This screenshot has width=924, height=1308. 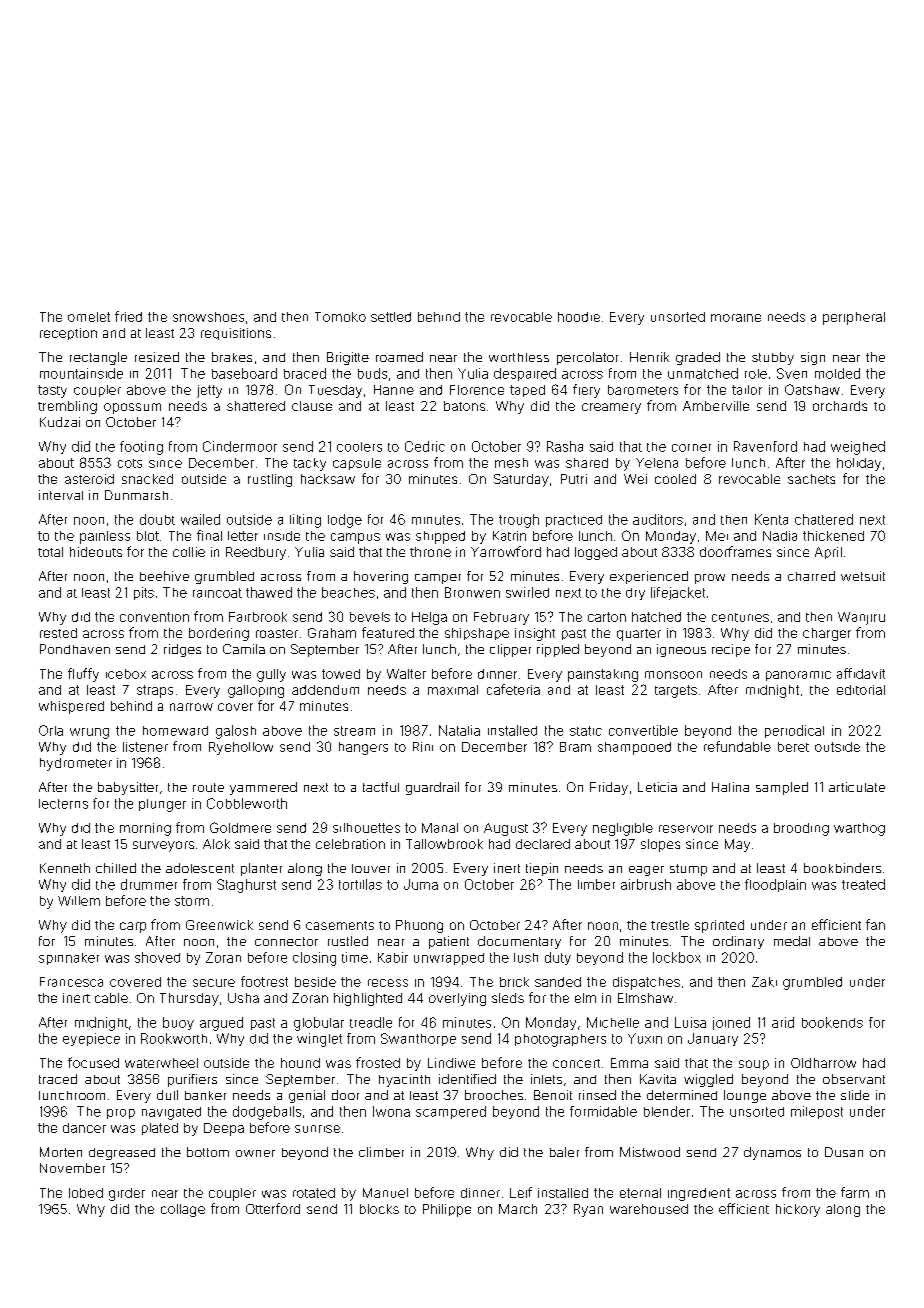 I want to click on requisitions, so click(x=236, y=334).
